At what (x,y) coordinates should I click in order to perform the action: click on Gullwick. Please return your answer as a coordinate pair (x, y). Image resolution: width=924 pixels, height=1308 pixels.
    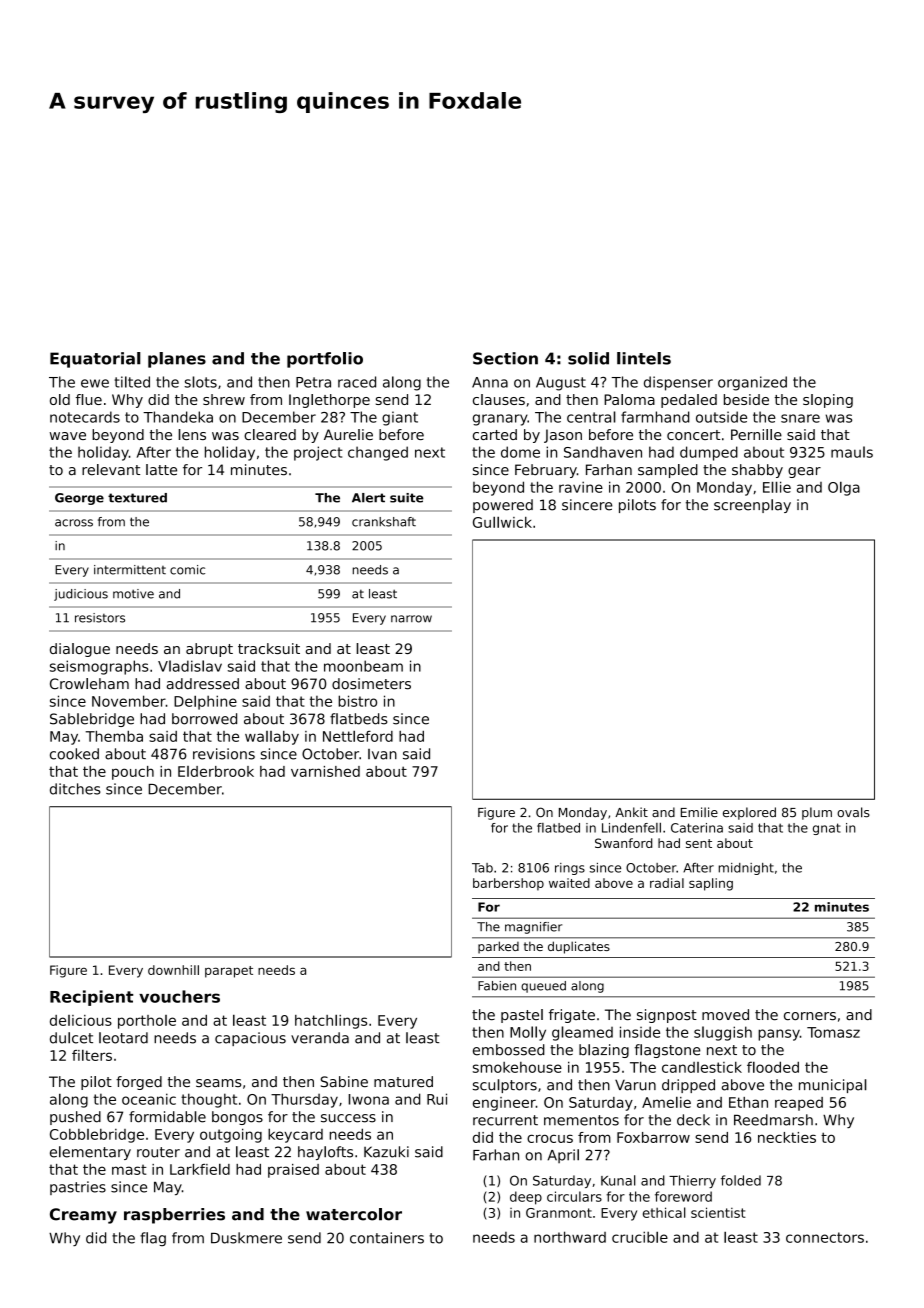
    Looking at the image, I should click on (502, 522).
